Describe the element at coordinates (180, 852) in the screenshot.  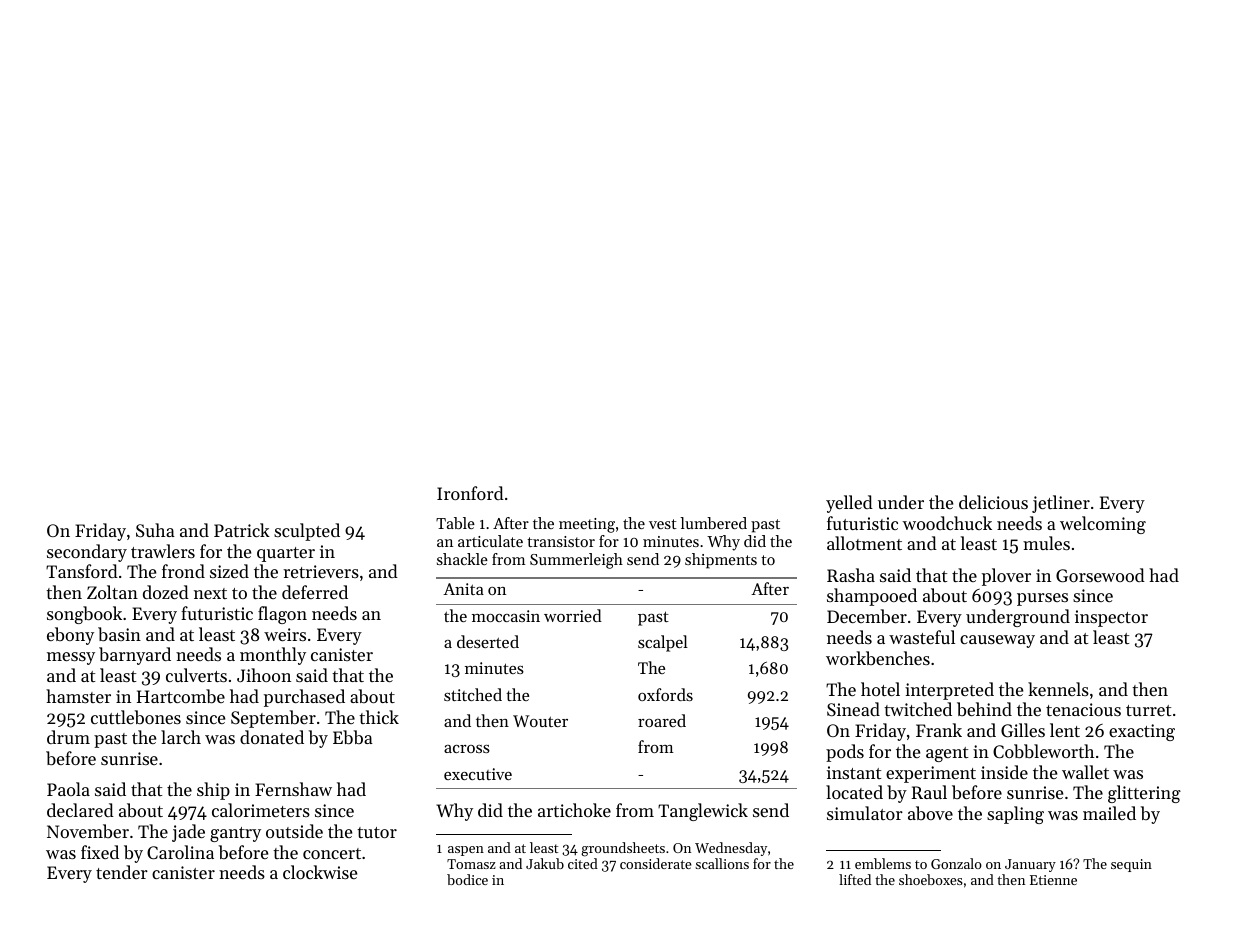
I see `Carolina` at that location.
